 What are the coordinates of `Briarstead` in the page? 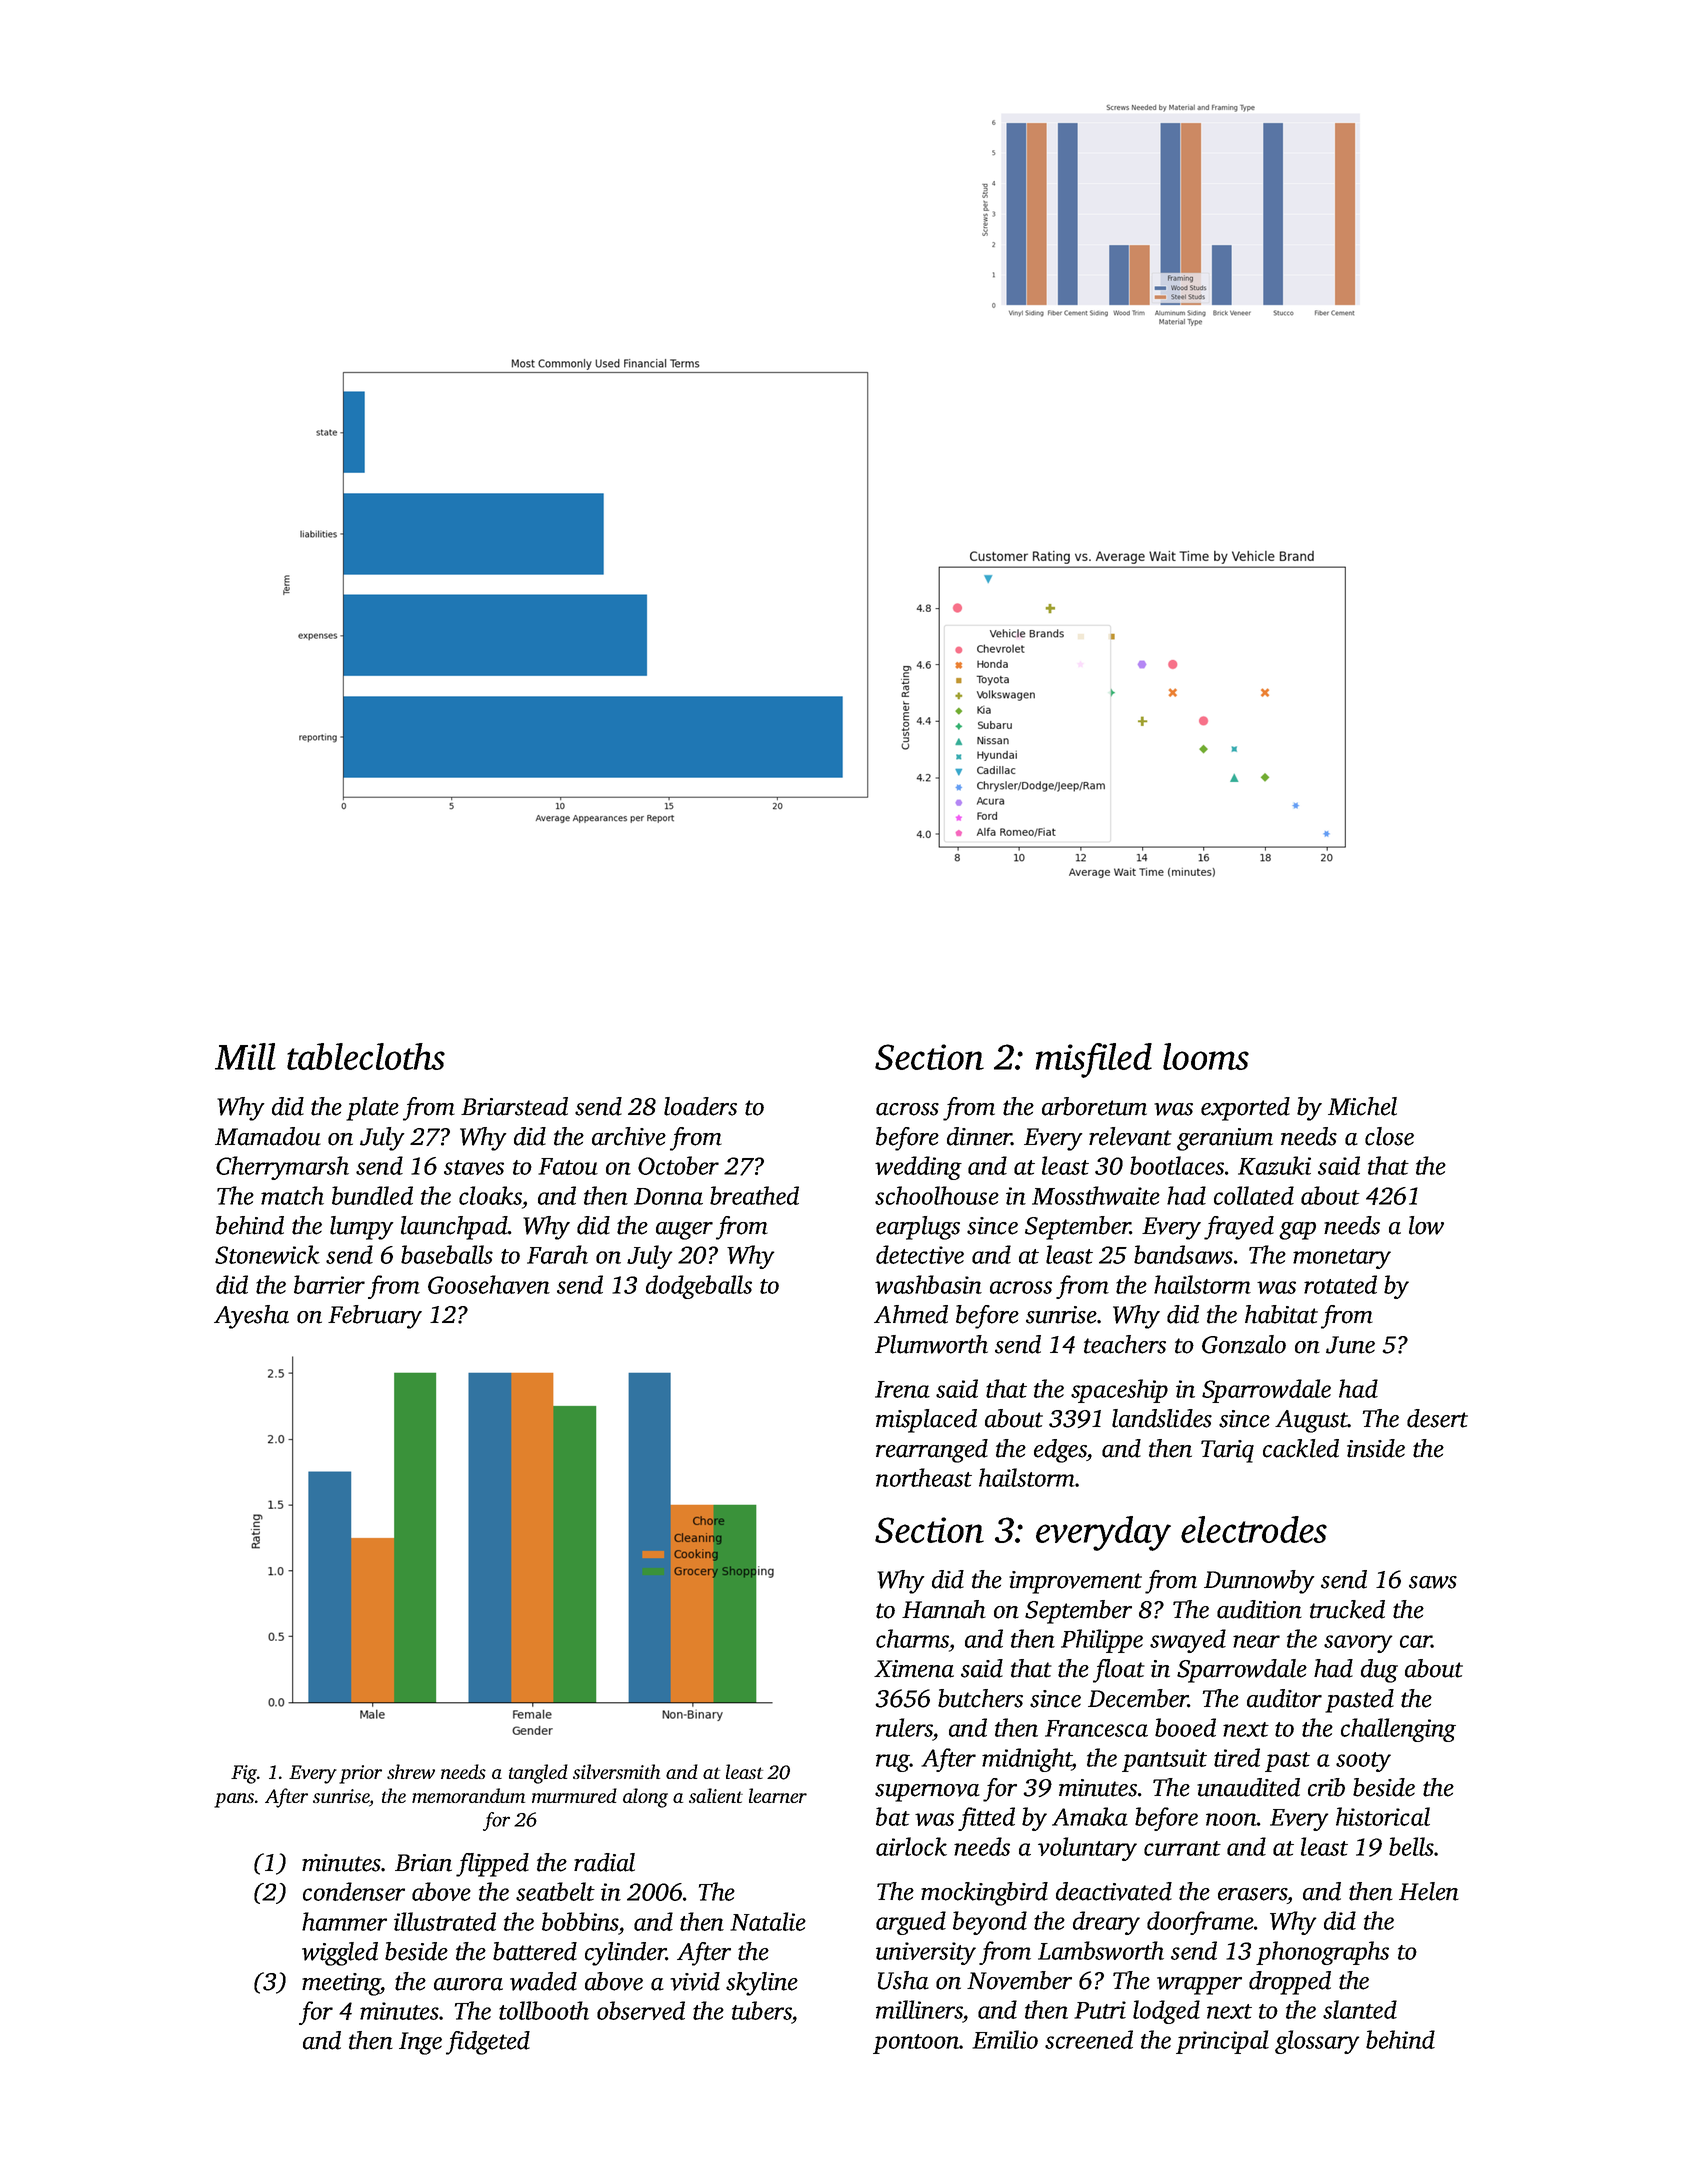 It's located at (514, 1106).
